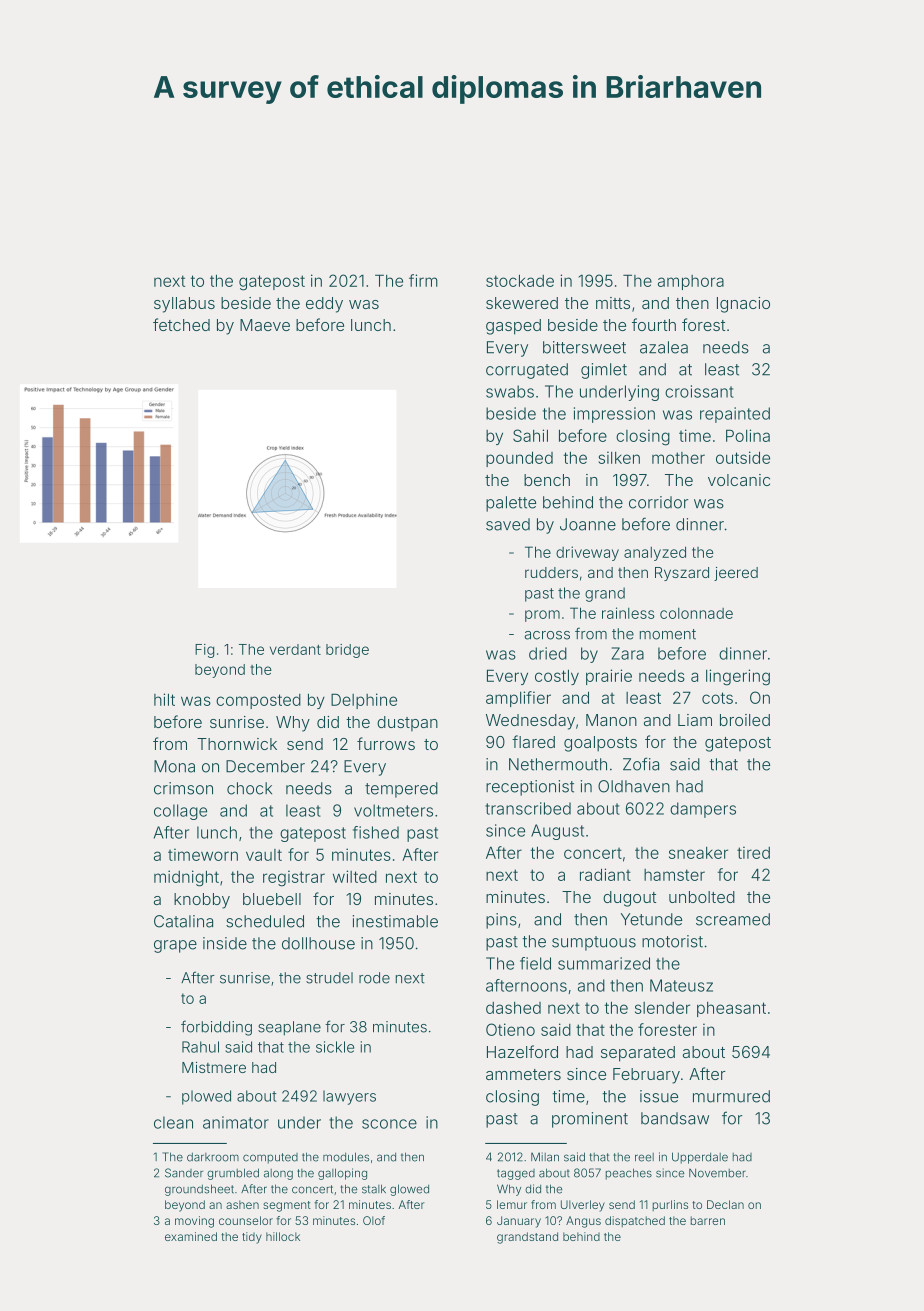 The height and width of the page is (1311, 924). I want to click on vault, so click(264, 855).
